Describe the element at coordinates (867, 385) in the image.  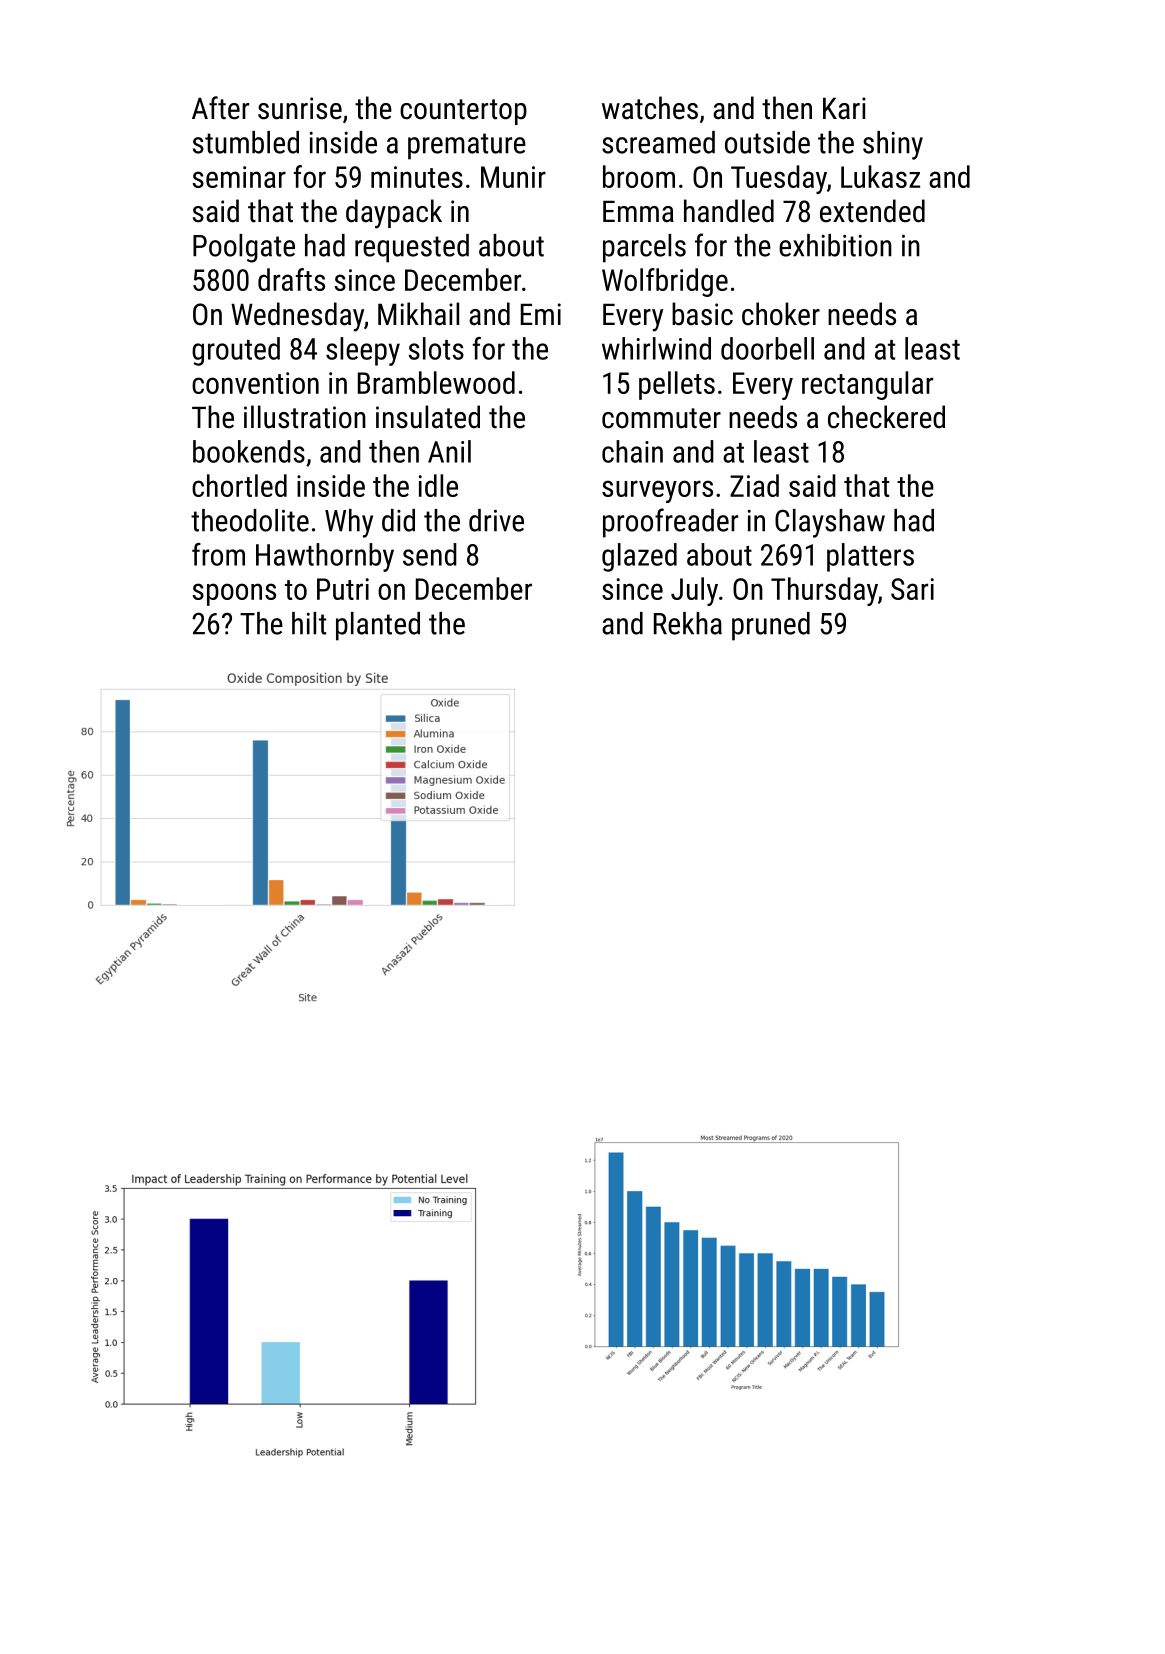
I see `rectangular` at that location.
